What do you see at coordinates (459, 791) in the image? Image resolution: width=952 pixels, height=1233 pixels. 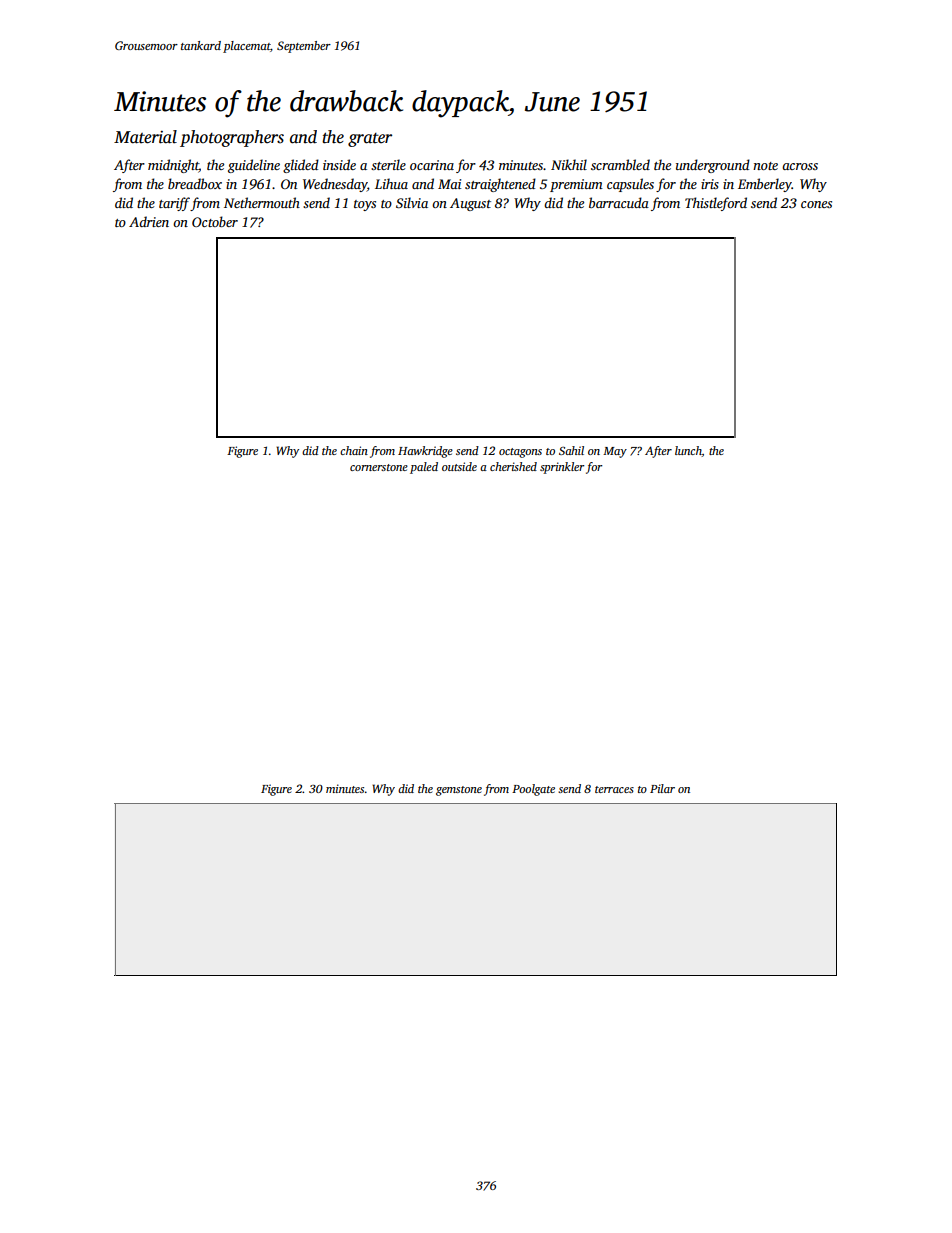 I see `gemstone` at bounding box center [459, 791].
